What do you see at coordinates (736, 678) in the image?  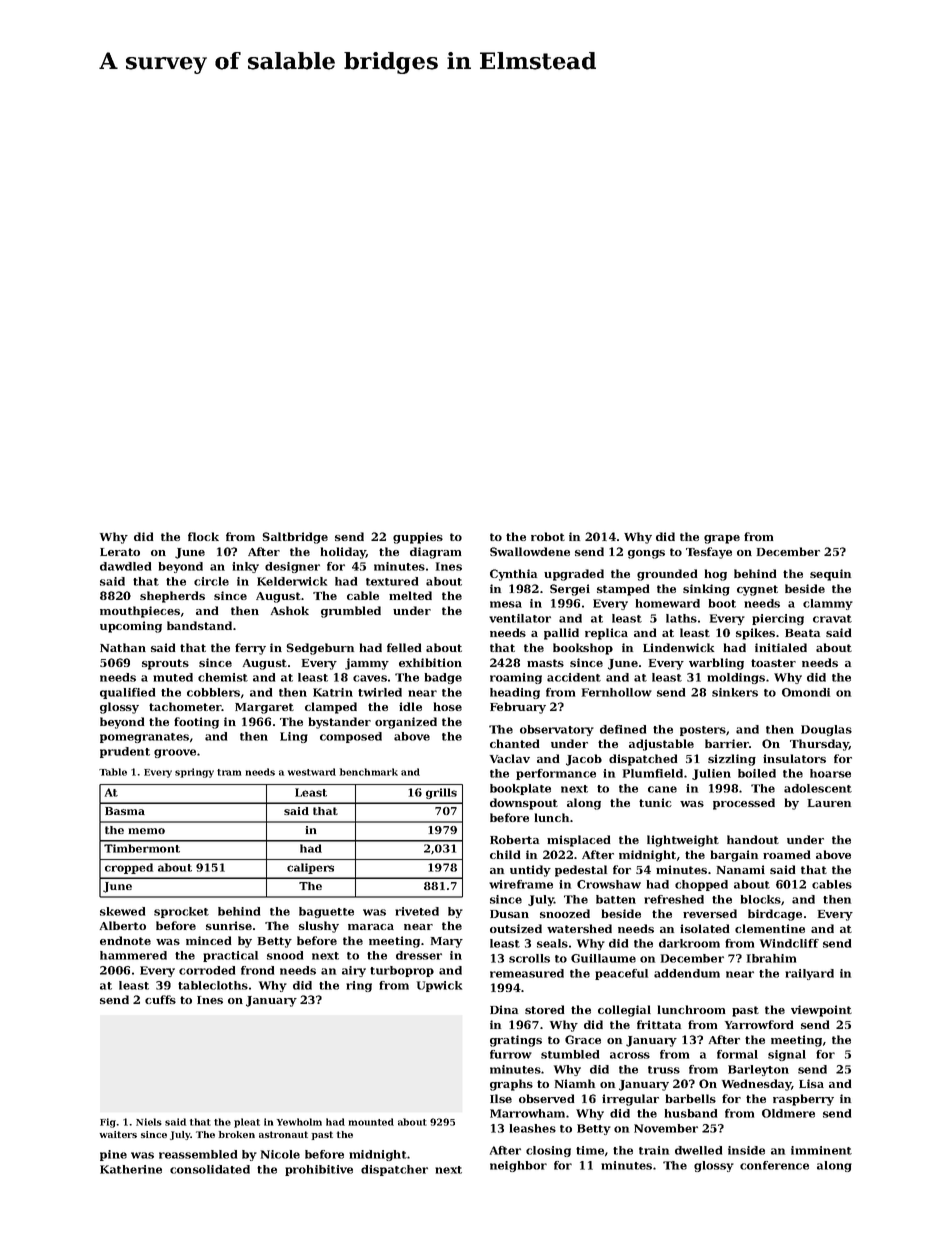 I see `moldings` at bounding box center [736, 678].
